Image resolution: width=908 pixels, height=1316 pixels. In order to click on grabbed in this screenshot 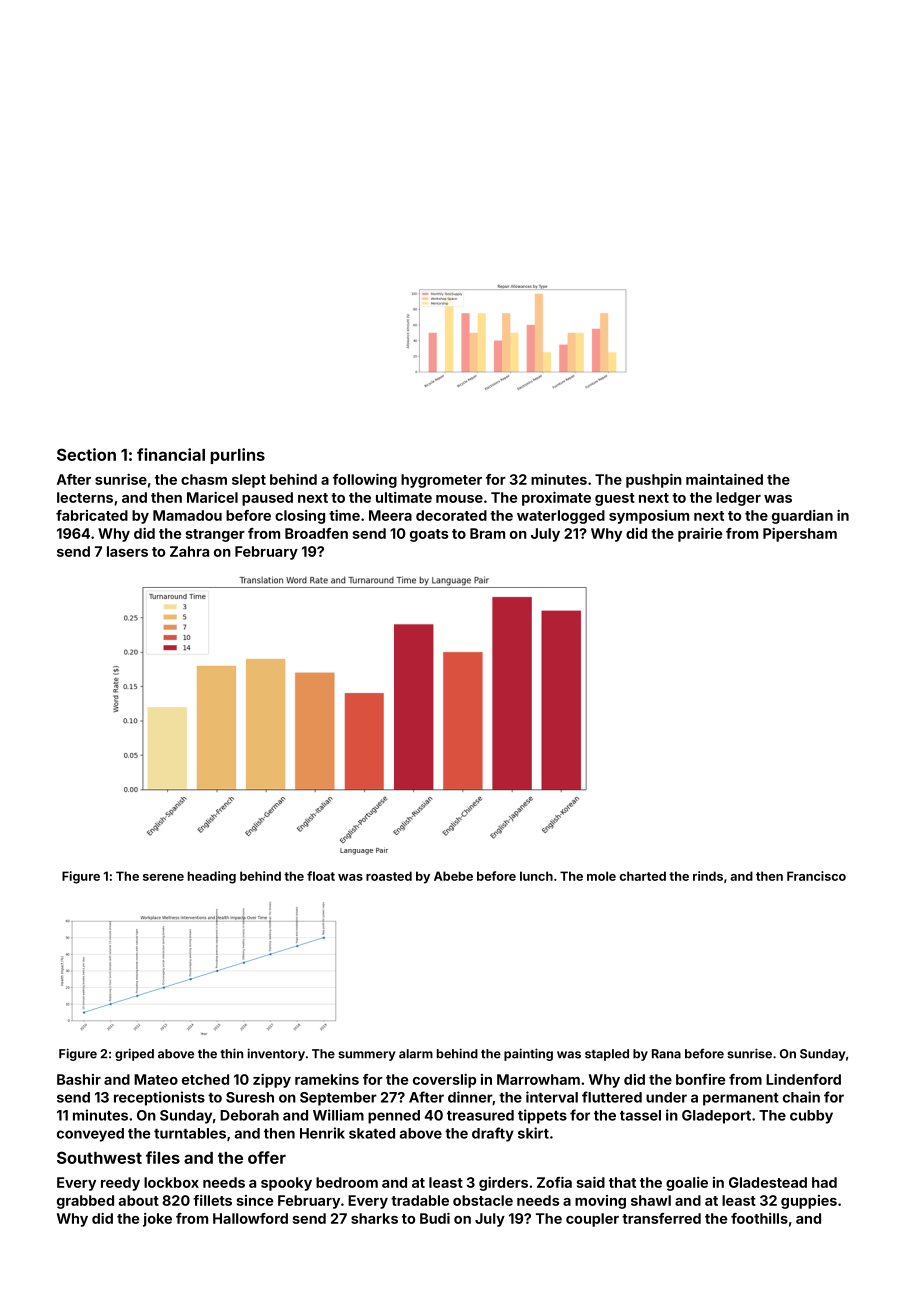, I will do `click(85, 1202)`.
